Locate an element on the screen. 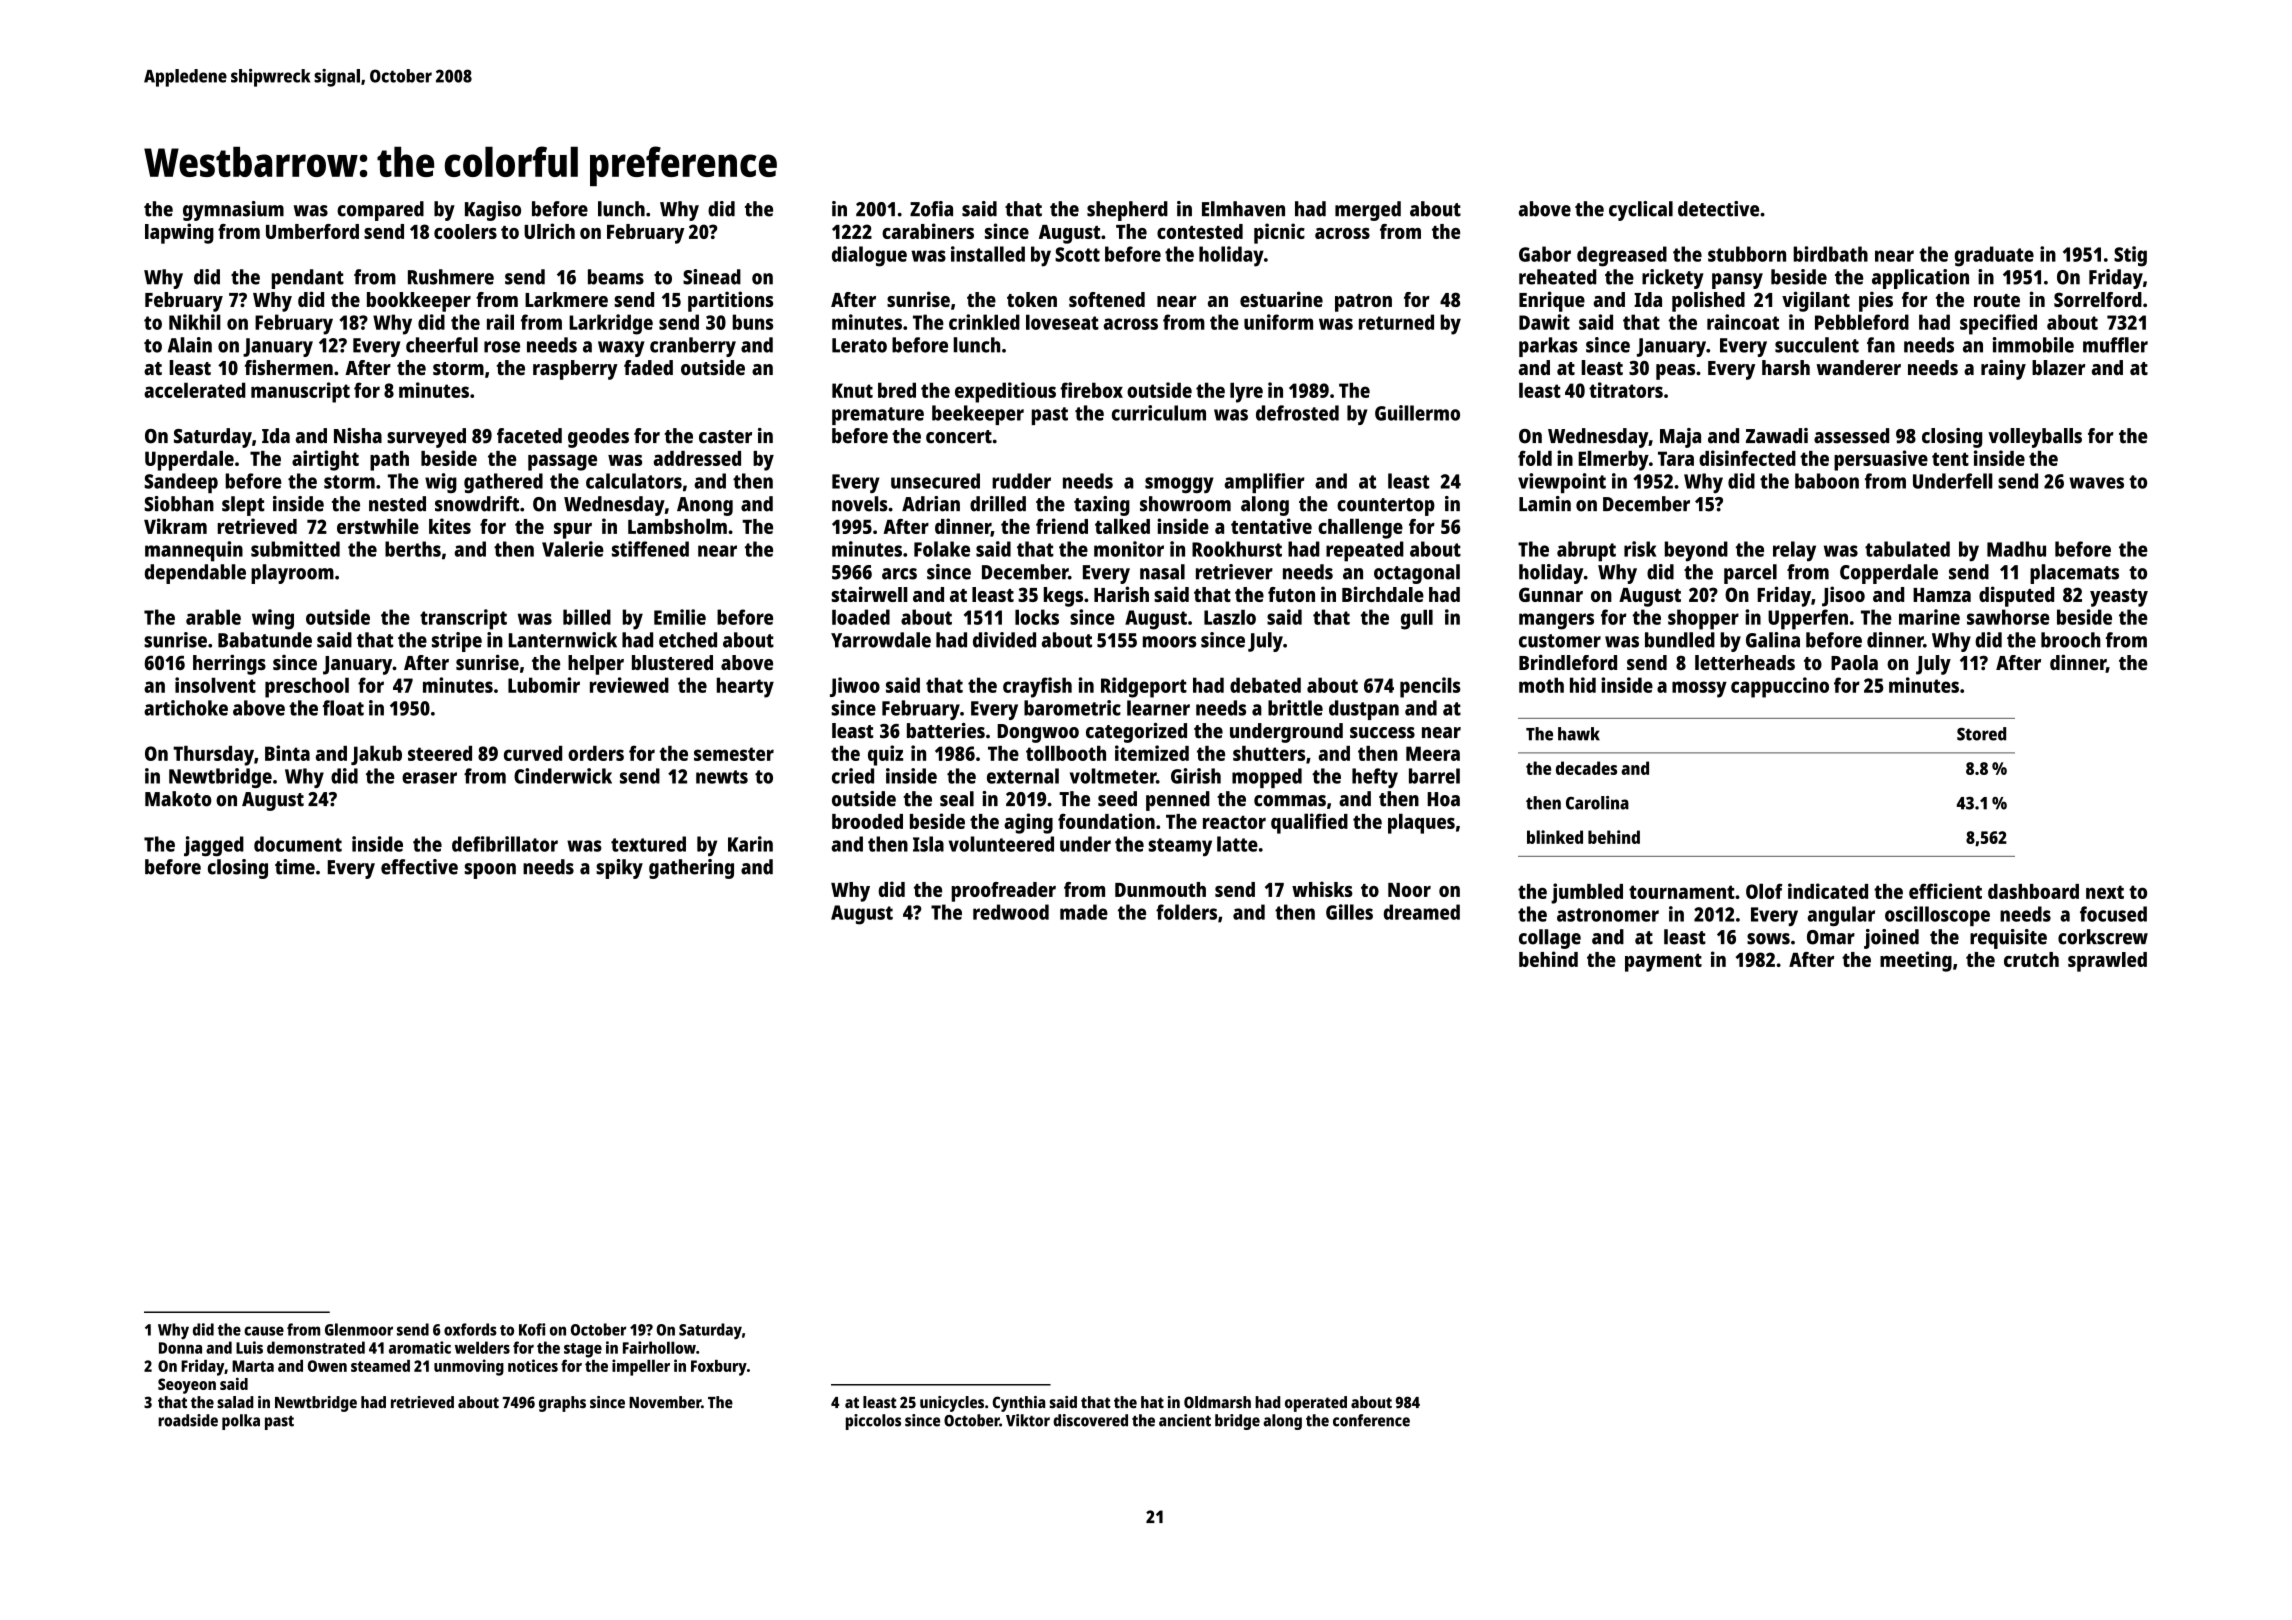 This screenshot has width=2292, height=1620. gymnasium is located at coordinates (233, 211).
